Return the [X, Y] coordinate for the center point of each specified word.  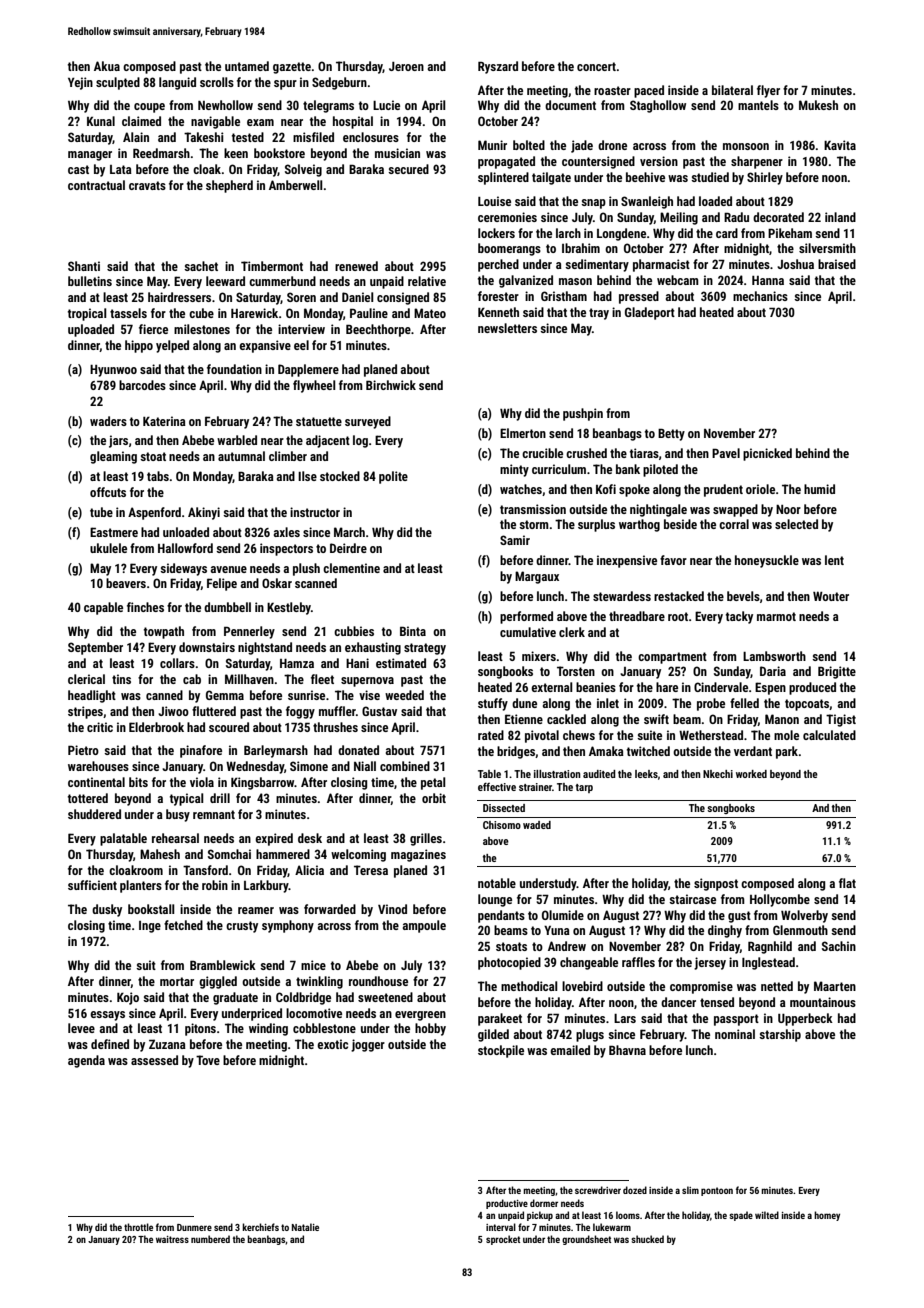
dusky [107, 910]
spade [741, 1216]
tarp [584, 788]
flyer [768, 91]
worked [751, 774]
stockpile [501, 1051]
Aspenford [154, 513]
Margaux [537, 577]
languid [177, 83]
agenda [86, 1061]
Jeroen [406, 66]
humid [819, 489]
